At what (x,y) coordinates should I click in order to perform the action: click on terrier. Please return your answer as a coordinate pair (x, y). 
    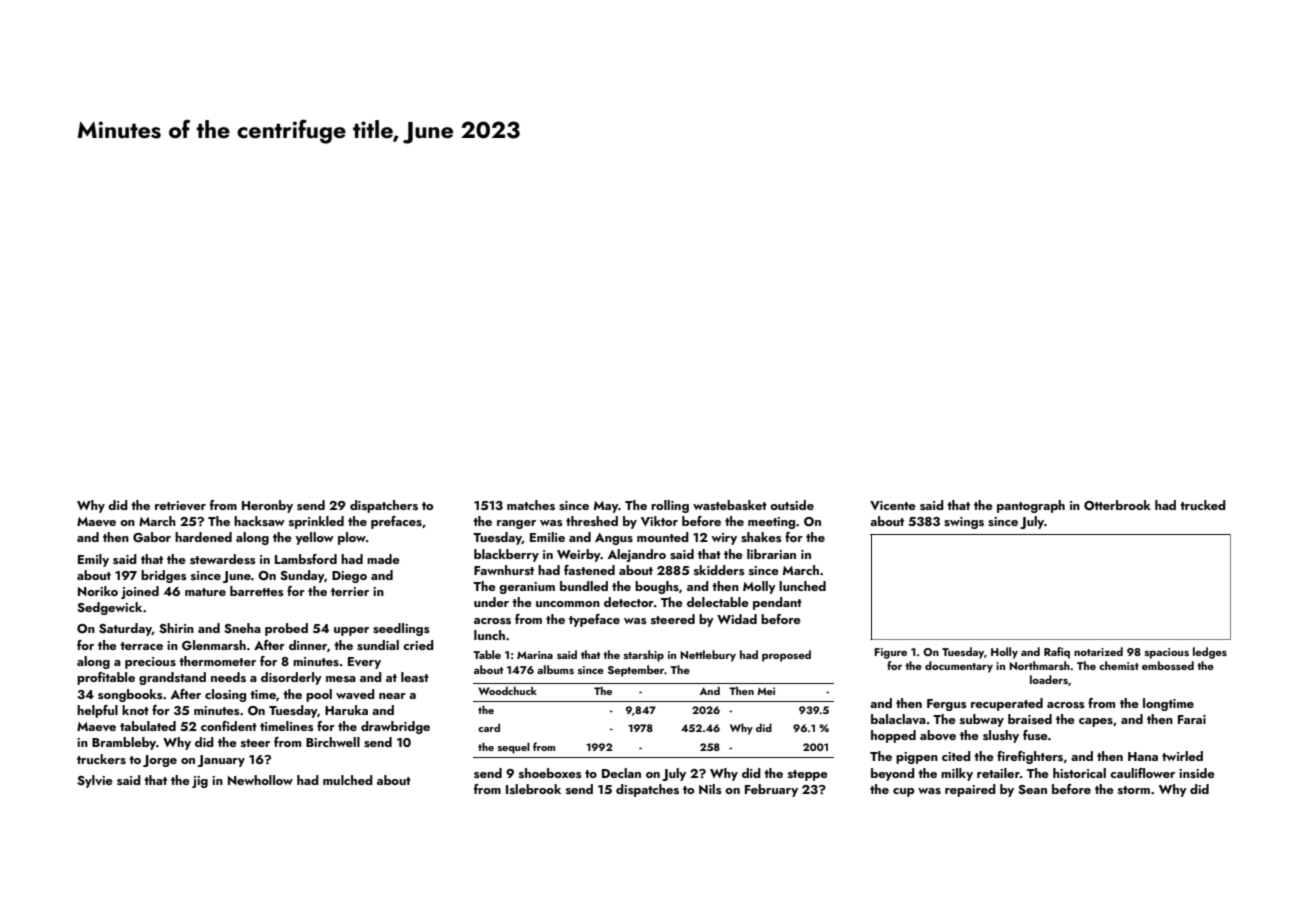
    Looking at the image, I should click on (350, 591).
